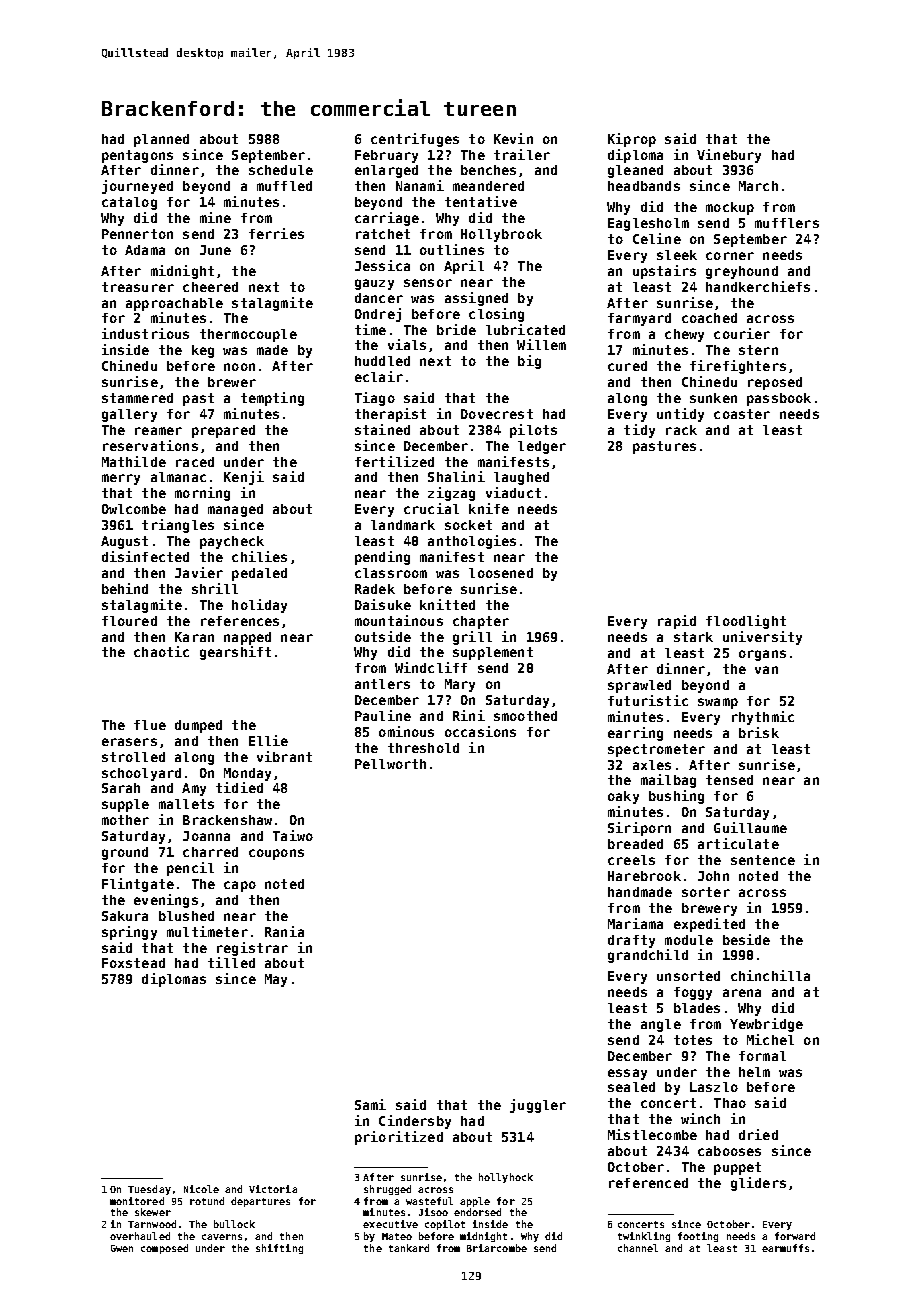 The image size is (924, 1308). What do you see at coordinates (125, 588) in the image?
I see `behind` at bounding box center [125, 588].
